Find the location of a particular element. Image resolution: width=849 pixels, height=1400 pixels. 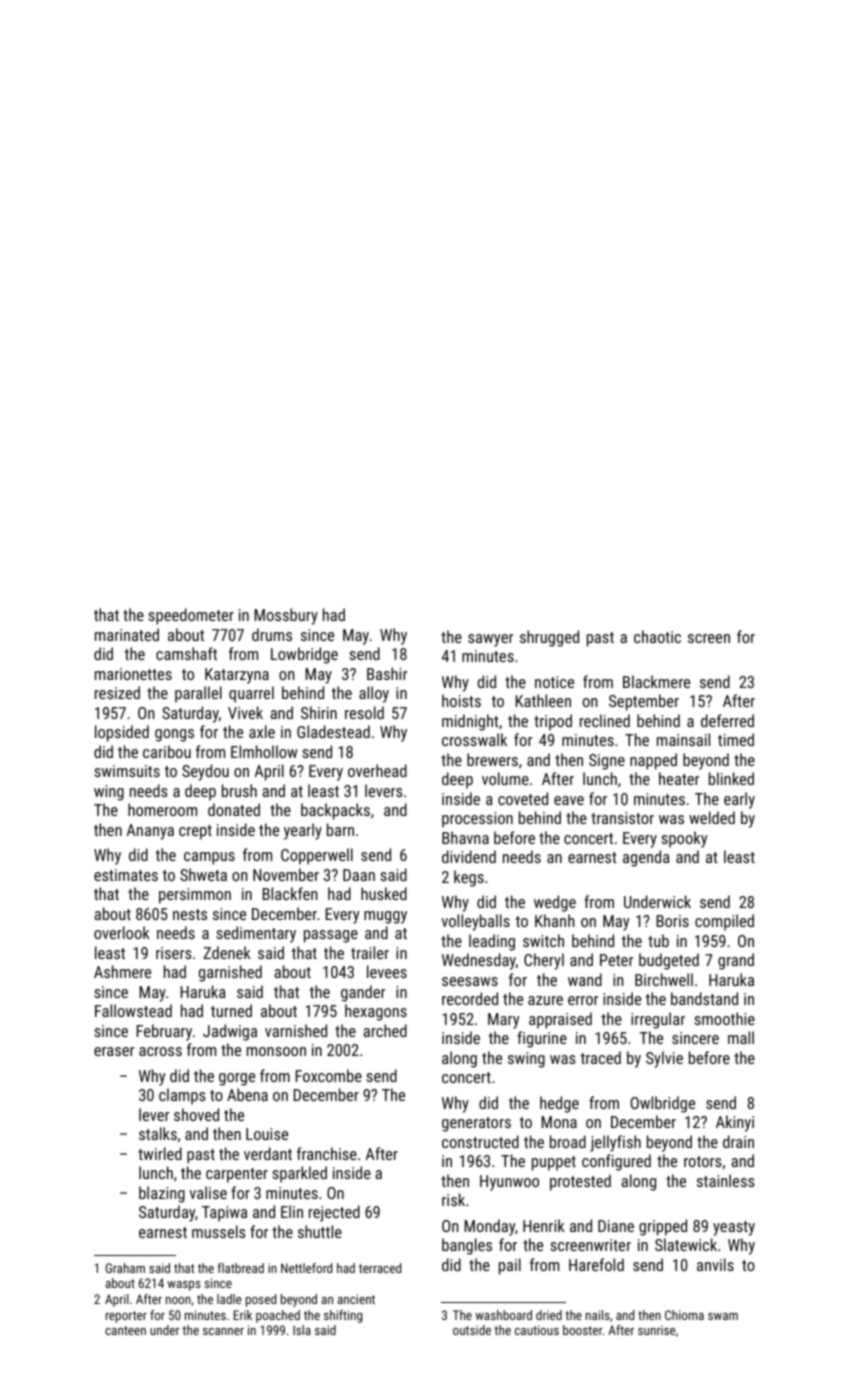

lopsided is located at coordinates (122, 733).
